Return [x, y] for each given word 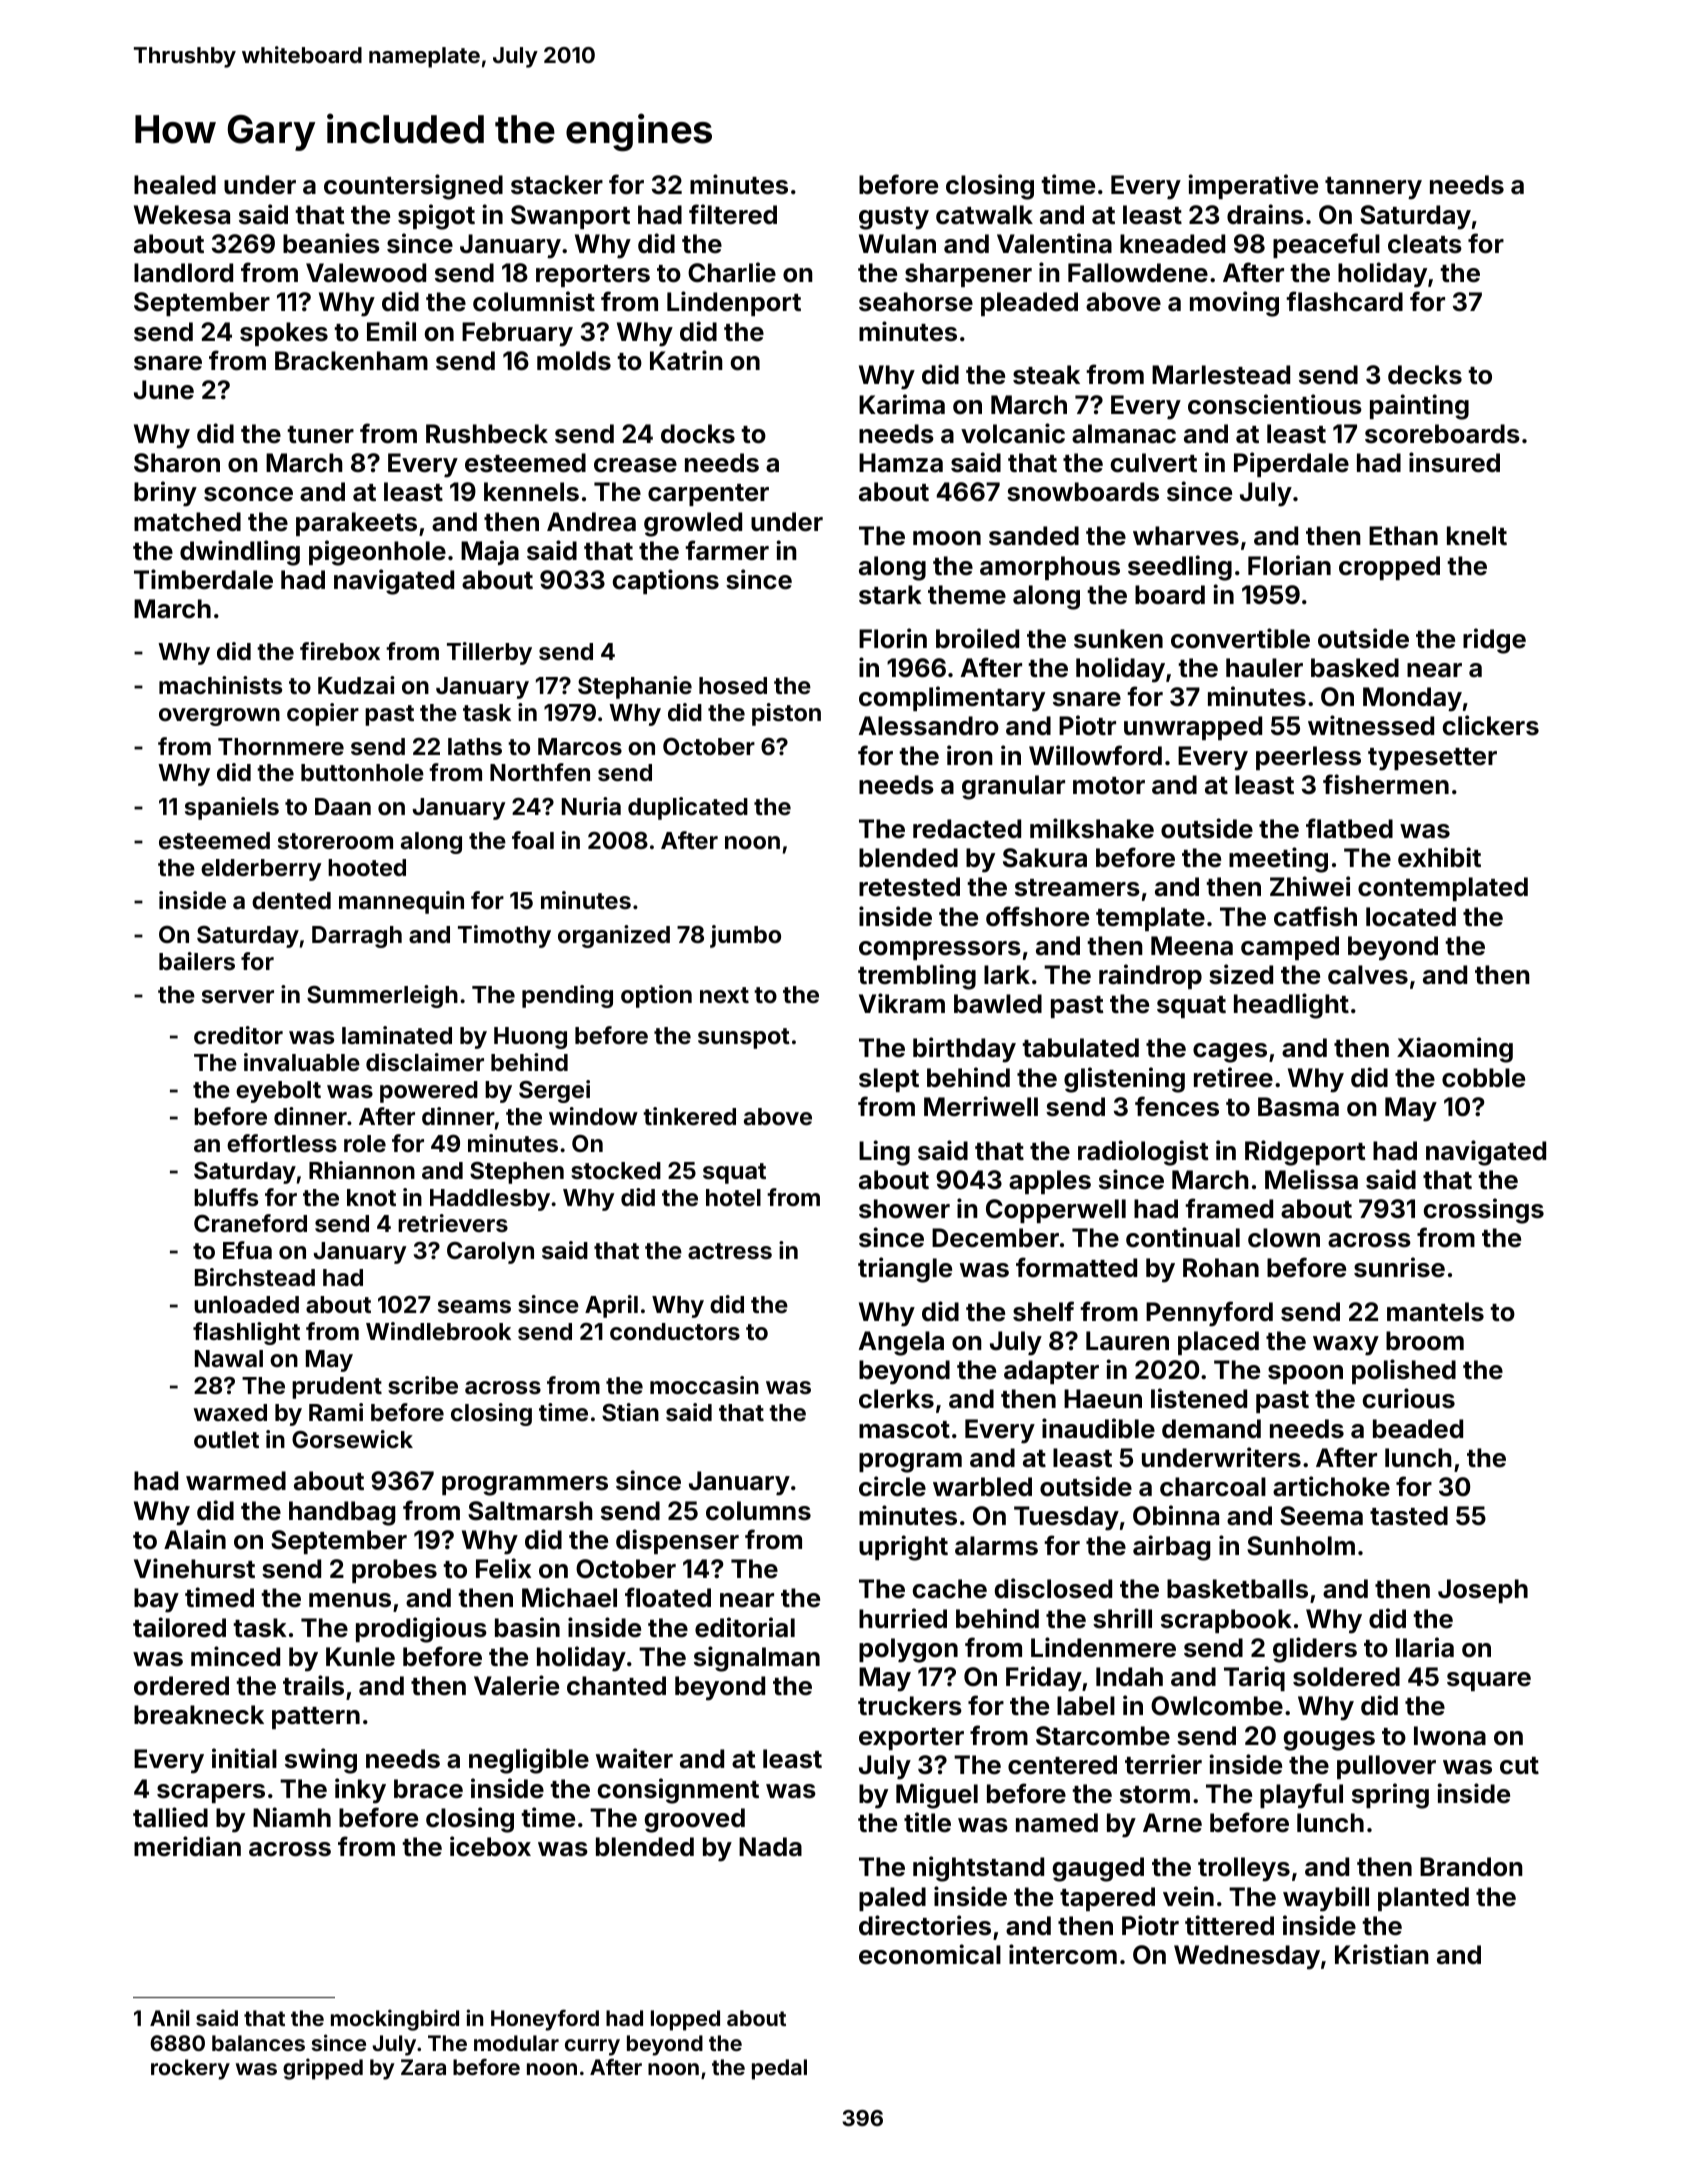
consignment [678, 1791]
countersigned [413, 187]
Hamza [901, 463]
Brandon [1471, 1867]
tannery [1373, 188]
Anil [169, 2017]
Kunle [360, 1657]
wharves [1186, 536]
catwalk [984, 214]
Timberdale [203, 579]
